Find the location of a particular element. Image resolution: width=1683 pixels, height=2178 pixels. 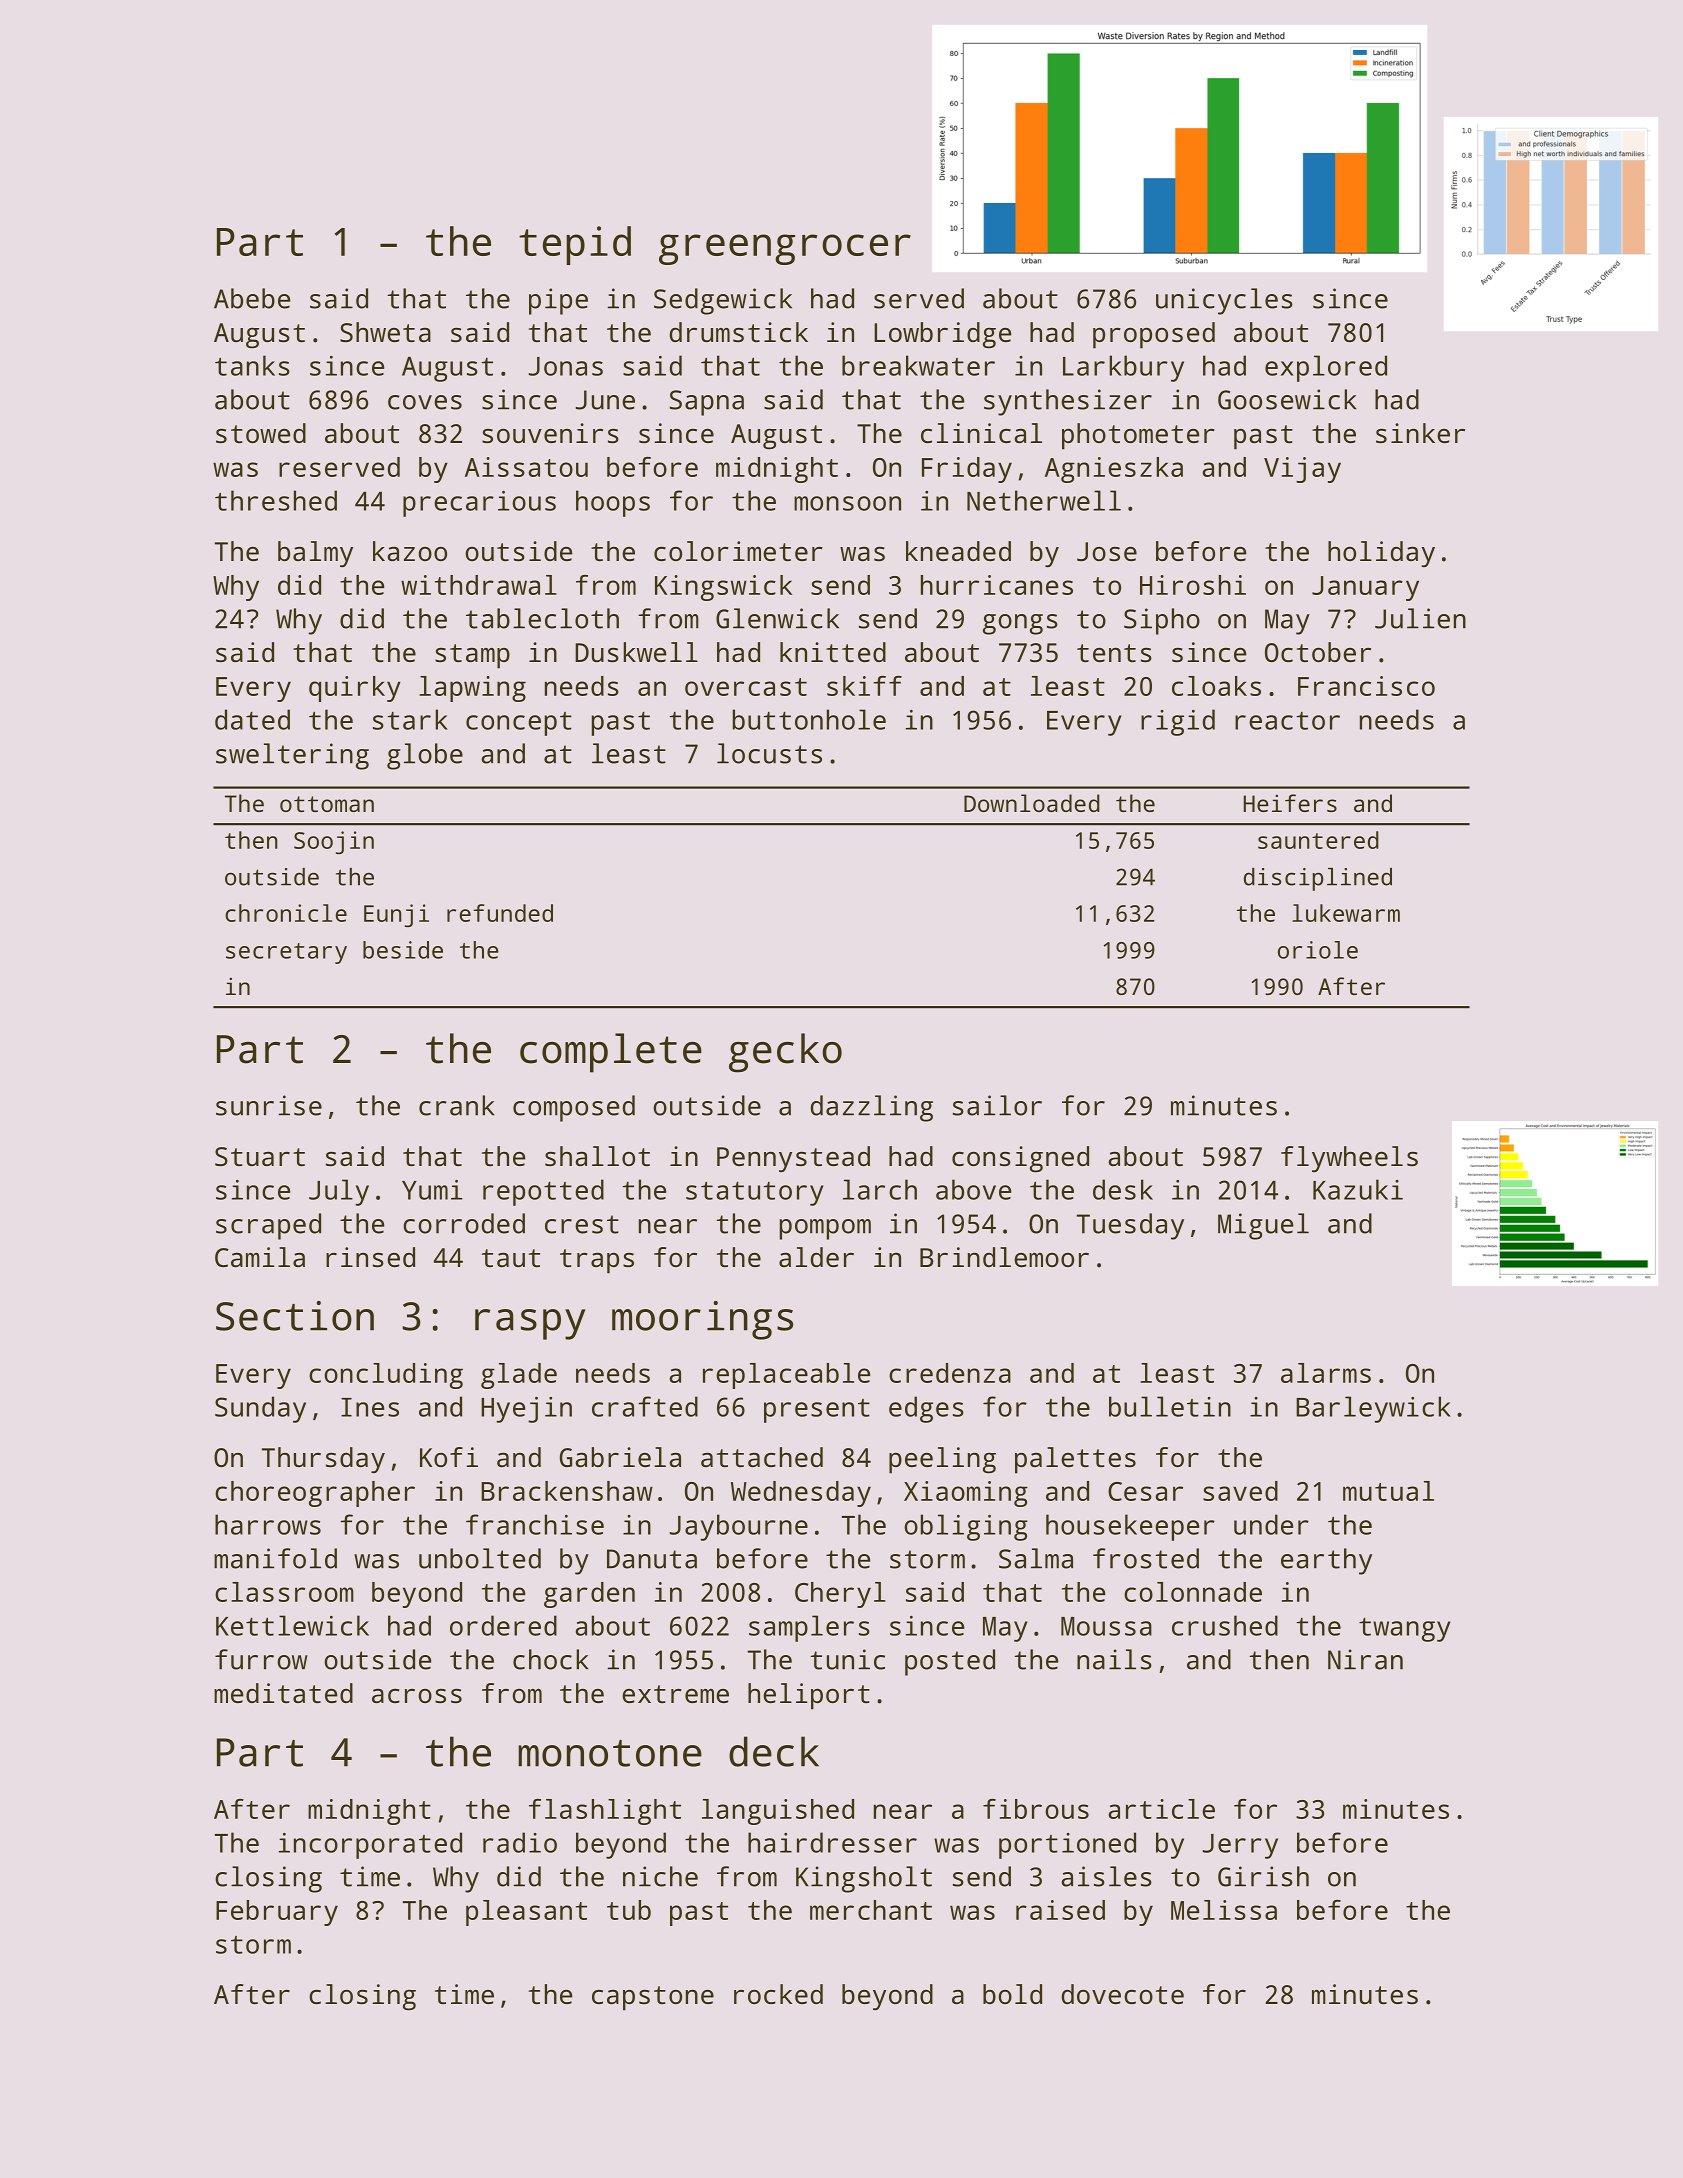

oriole is located at coordinates (1318, 950).
